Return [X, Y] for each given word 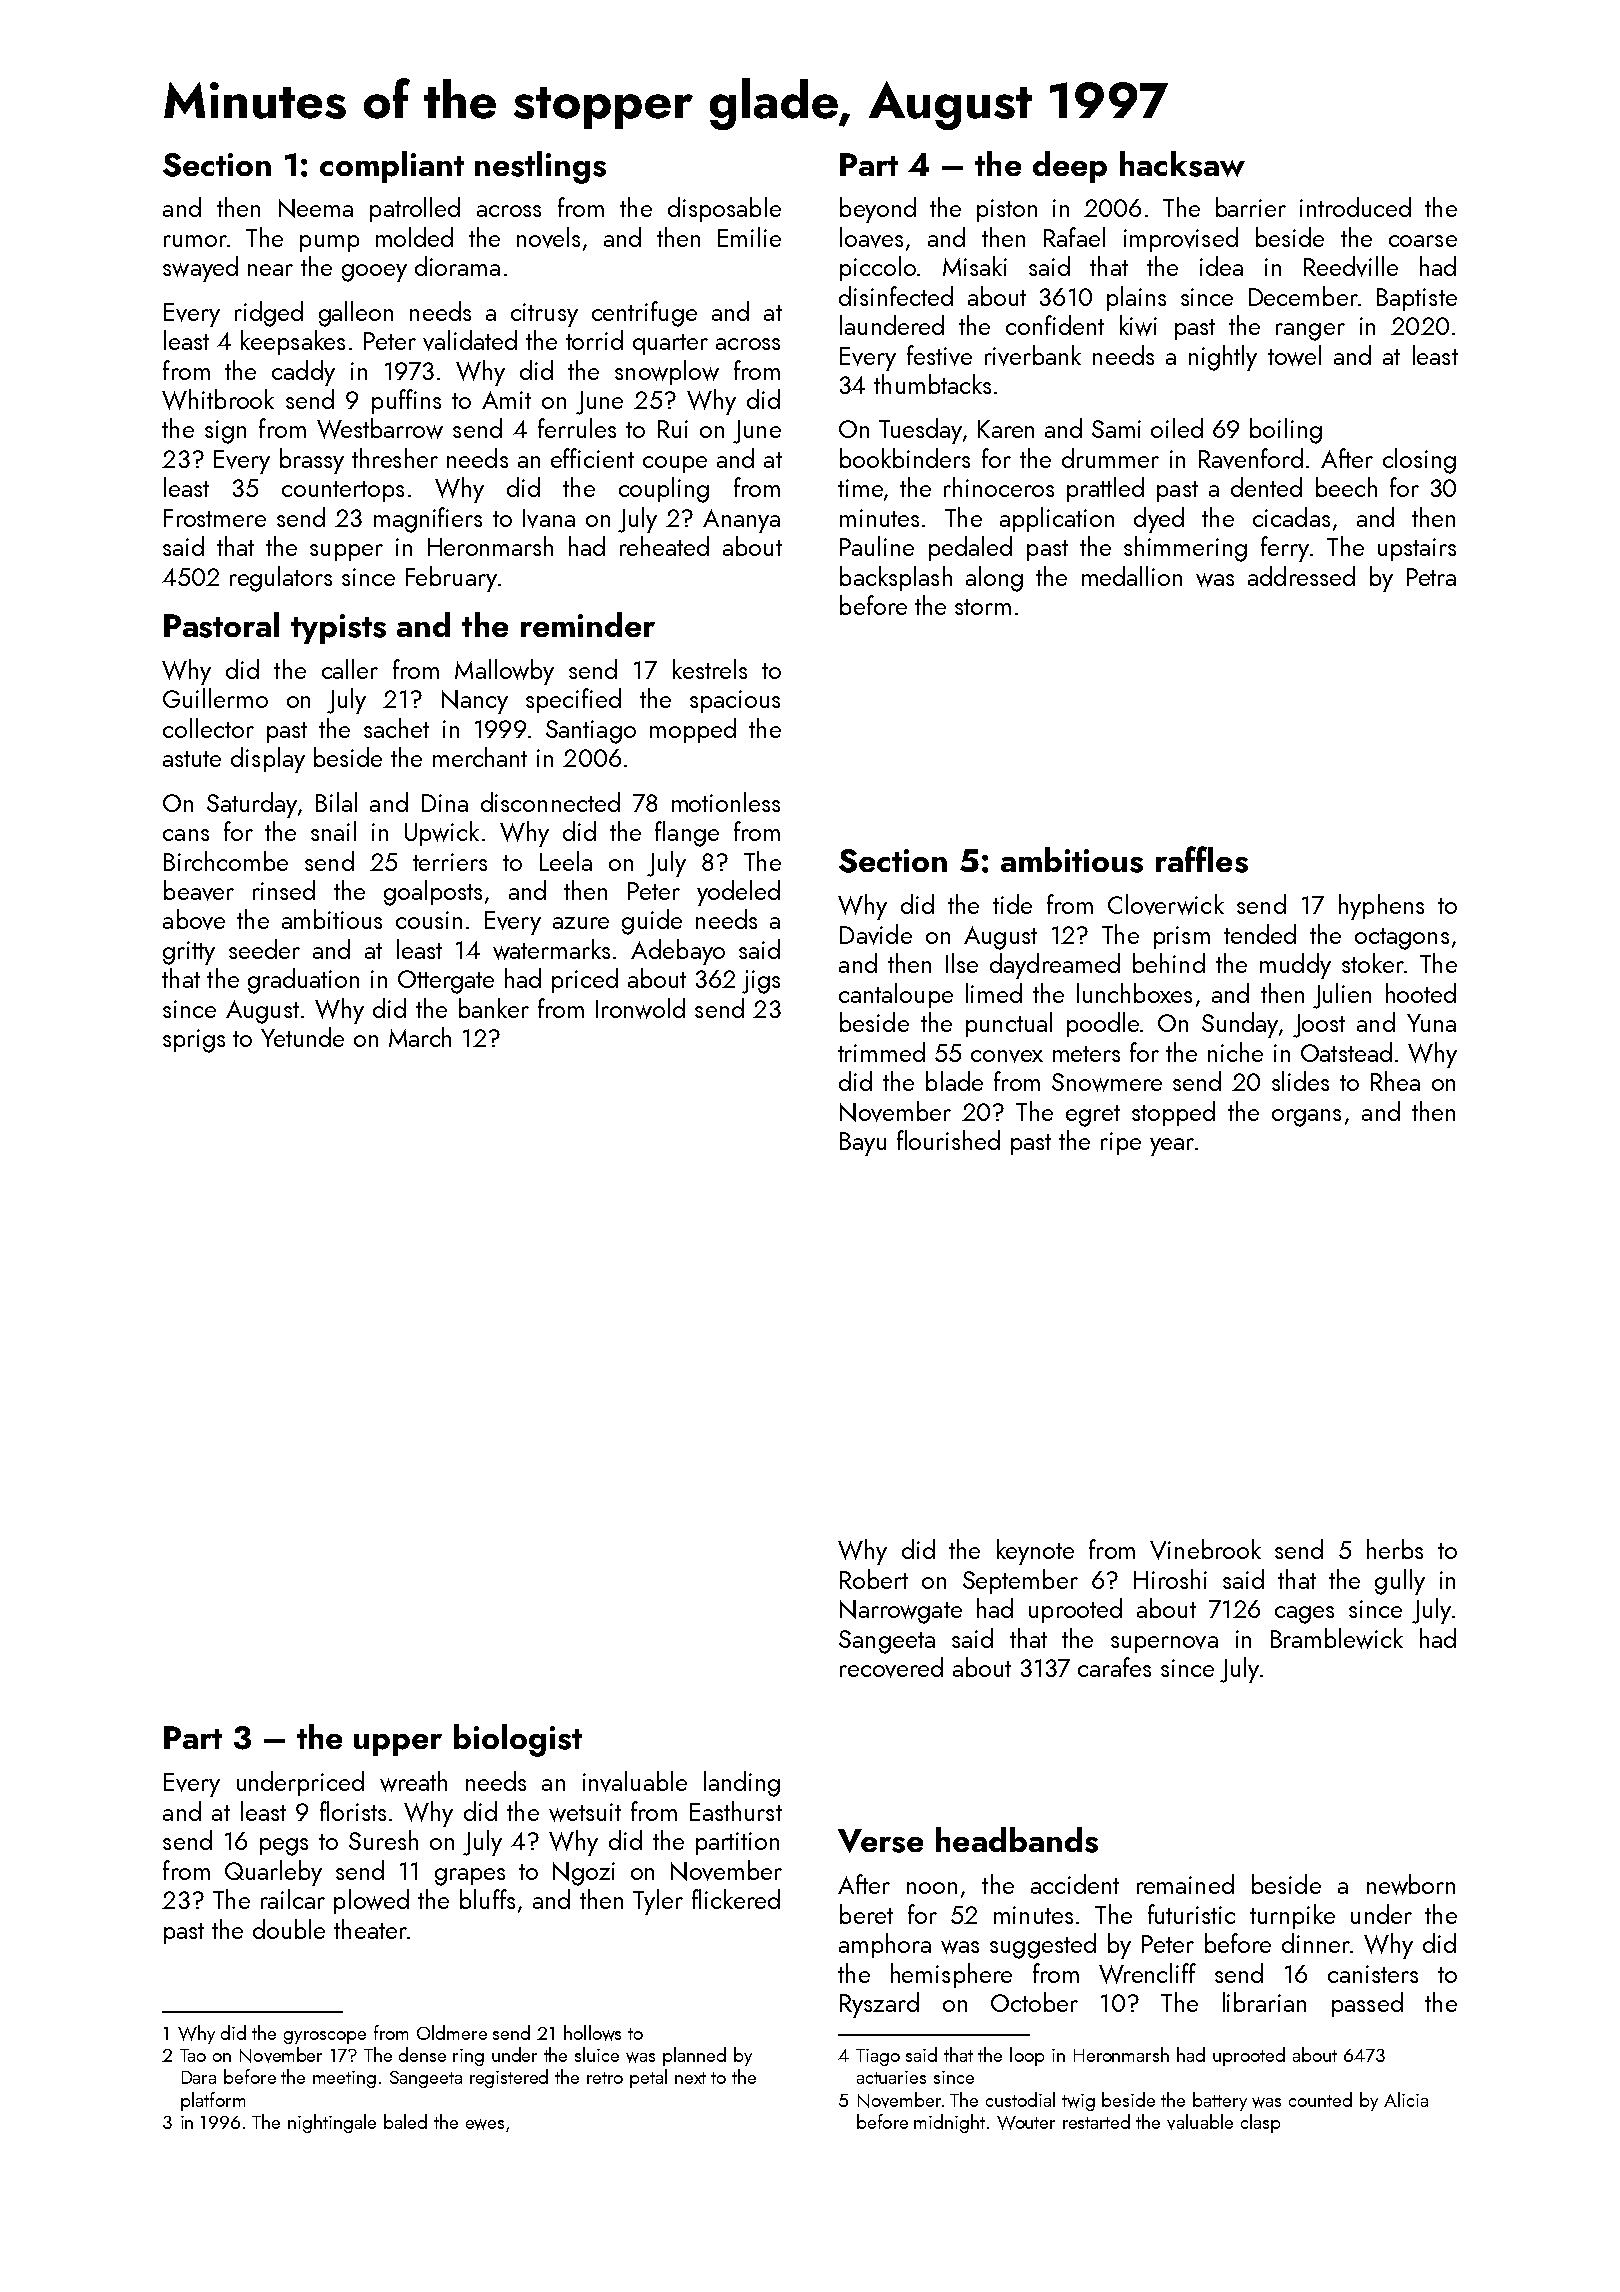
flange [687, 834]
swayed [200, 269]
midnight [949, 2123]
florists [353, 1811]
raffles [1202, 859]
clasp [1260, 2123]
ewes [485, 2124]
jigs [761, 982]
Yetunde [302, 1037]
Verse [880, 1841]
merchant [480, 757]
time [860, 488]
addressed [1301, 576]
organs [1306, 1118]
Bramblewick [1337, 1638]
